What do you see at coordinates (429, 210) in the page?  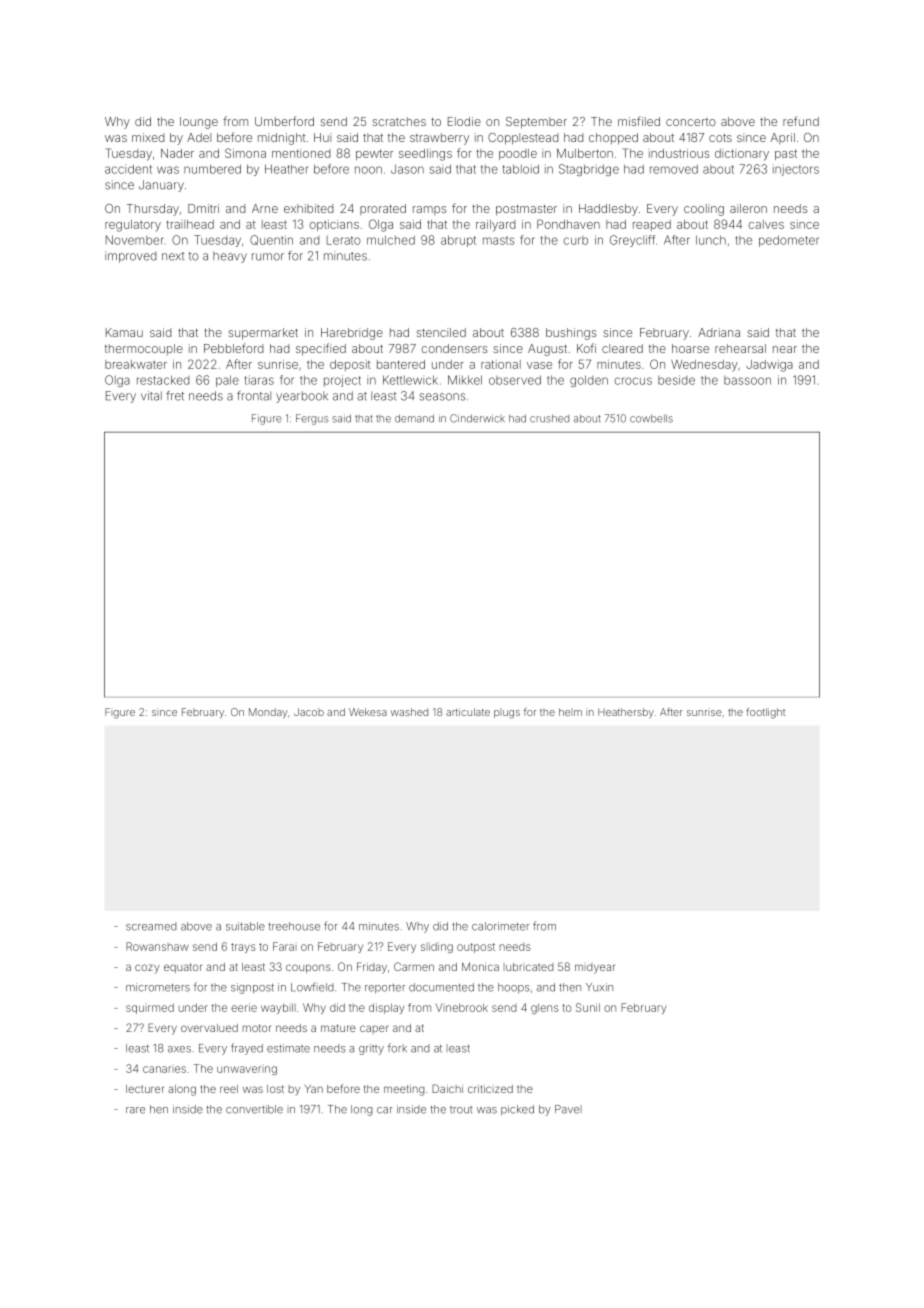 I see `ramps` at bounding box center [429, 210].
